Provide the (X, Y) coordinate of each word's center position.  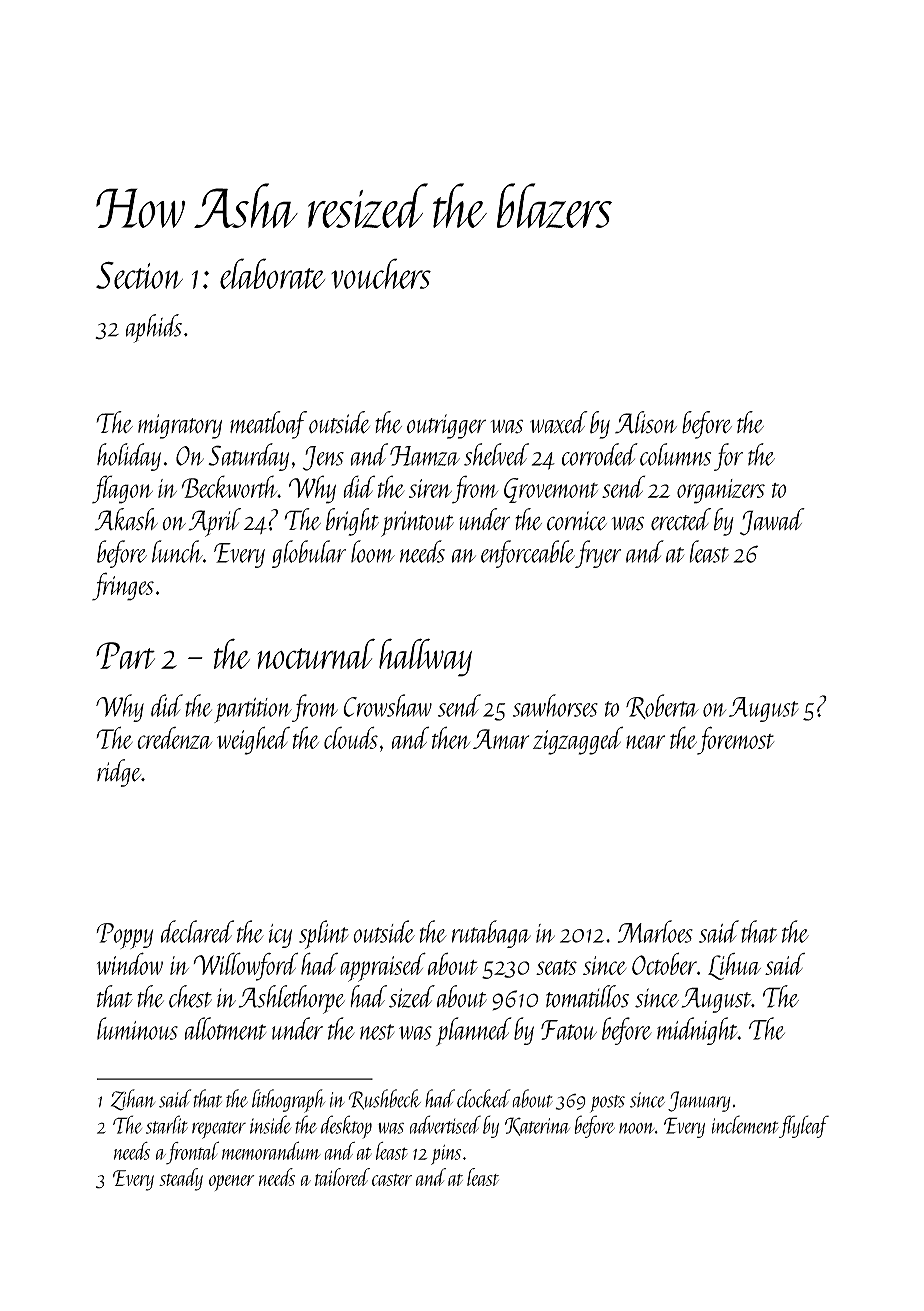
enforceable (528, 554)
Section (139, 275)
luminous (137, 1028)
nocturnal (316, 653)
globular (309, 554)
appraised (383, 967)
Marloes (655, 931)
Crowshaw (387, 705)
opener (232, 1183)
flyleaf (804, 1126)
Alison (646, 422)
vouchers (381, 273)
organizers (721, 491)
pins (446, 1155)
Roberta (662, 706)
